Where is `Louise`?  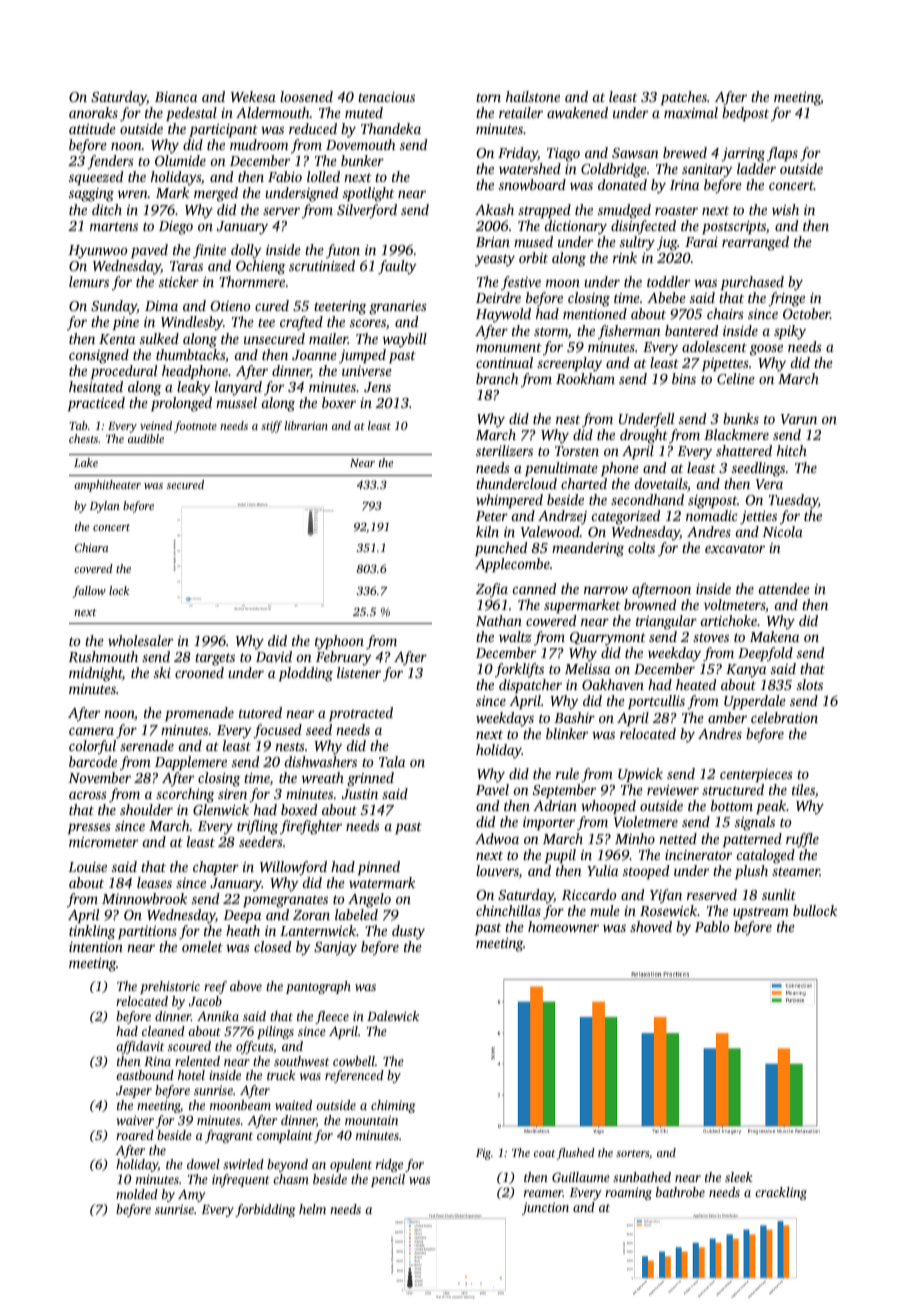 Louise is located at coordinates (87, 867).
